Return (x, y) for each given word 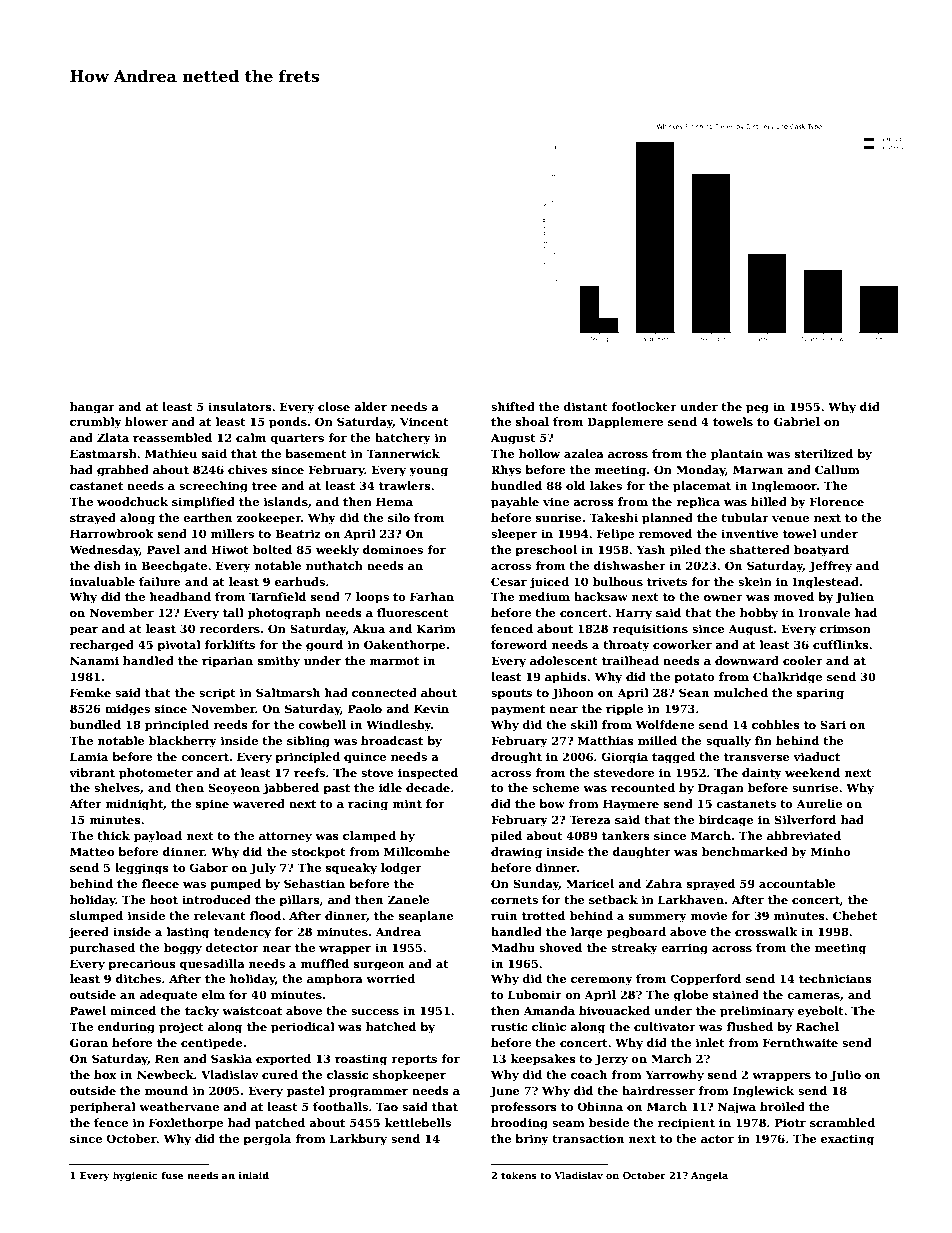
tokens (519, 1175)
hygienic (135, 1176)
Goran (89, 1042)
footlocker (644, 406)
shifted (513, 406)
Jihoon (573, 694)
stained (736, 994)
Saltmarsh (288, 692)
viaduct (816, 756)
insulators (240, 406)
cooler (803, 660)
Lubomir (535, 994)
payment (518, 710)
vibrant (92, 772)
